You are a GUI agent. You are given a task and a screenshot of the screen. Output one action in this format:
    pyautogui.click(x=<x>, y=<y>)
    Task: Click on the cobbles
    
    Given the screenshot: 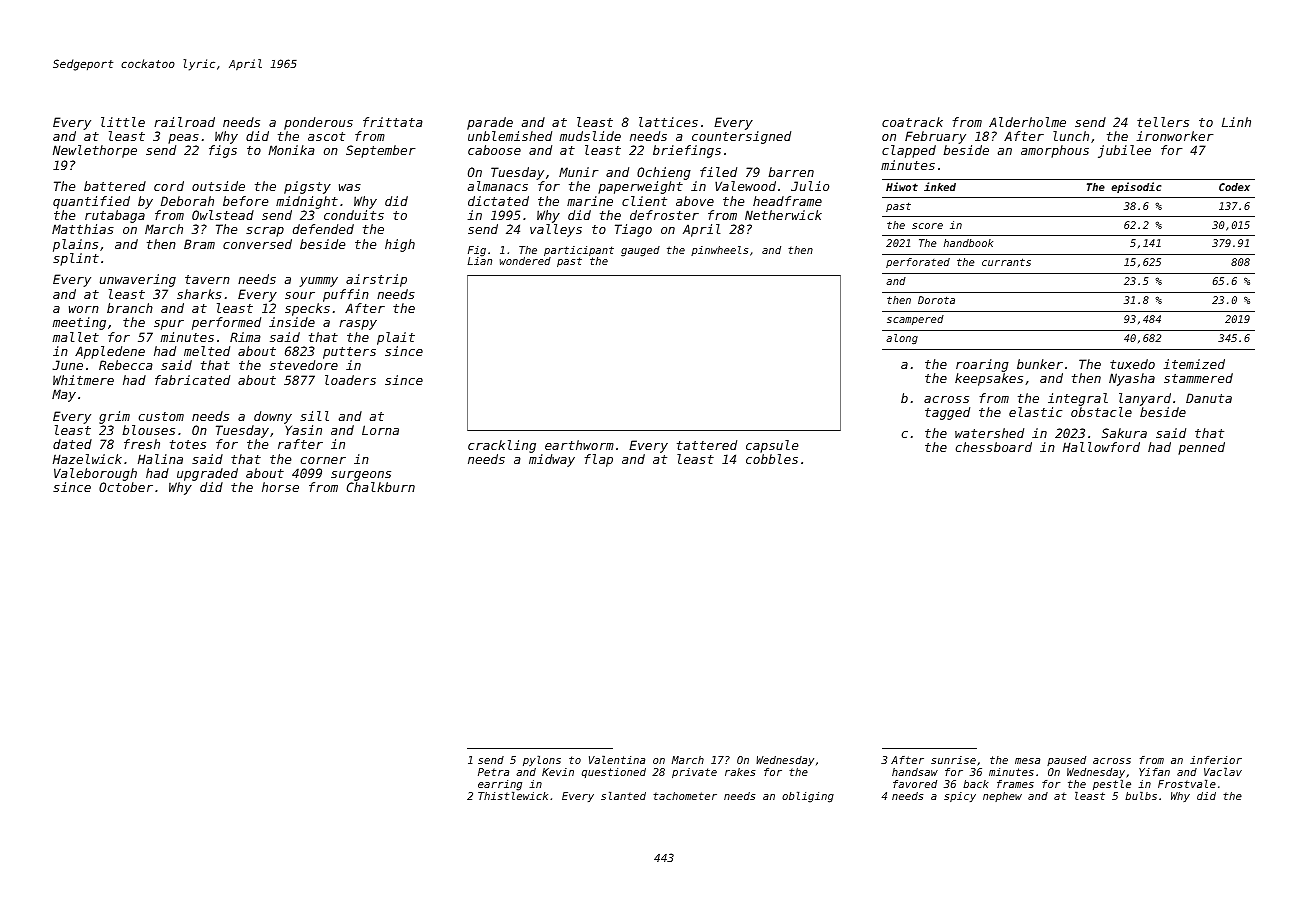 What is the action you would take?
    pyautogui.click(x=772, y=459)
